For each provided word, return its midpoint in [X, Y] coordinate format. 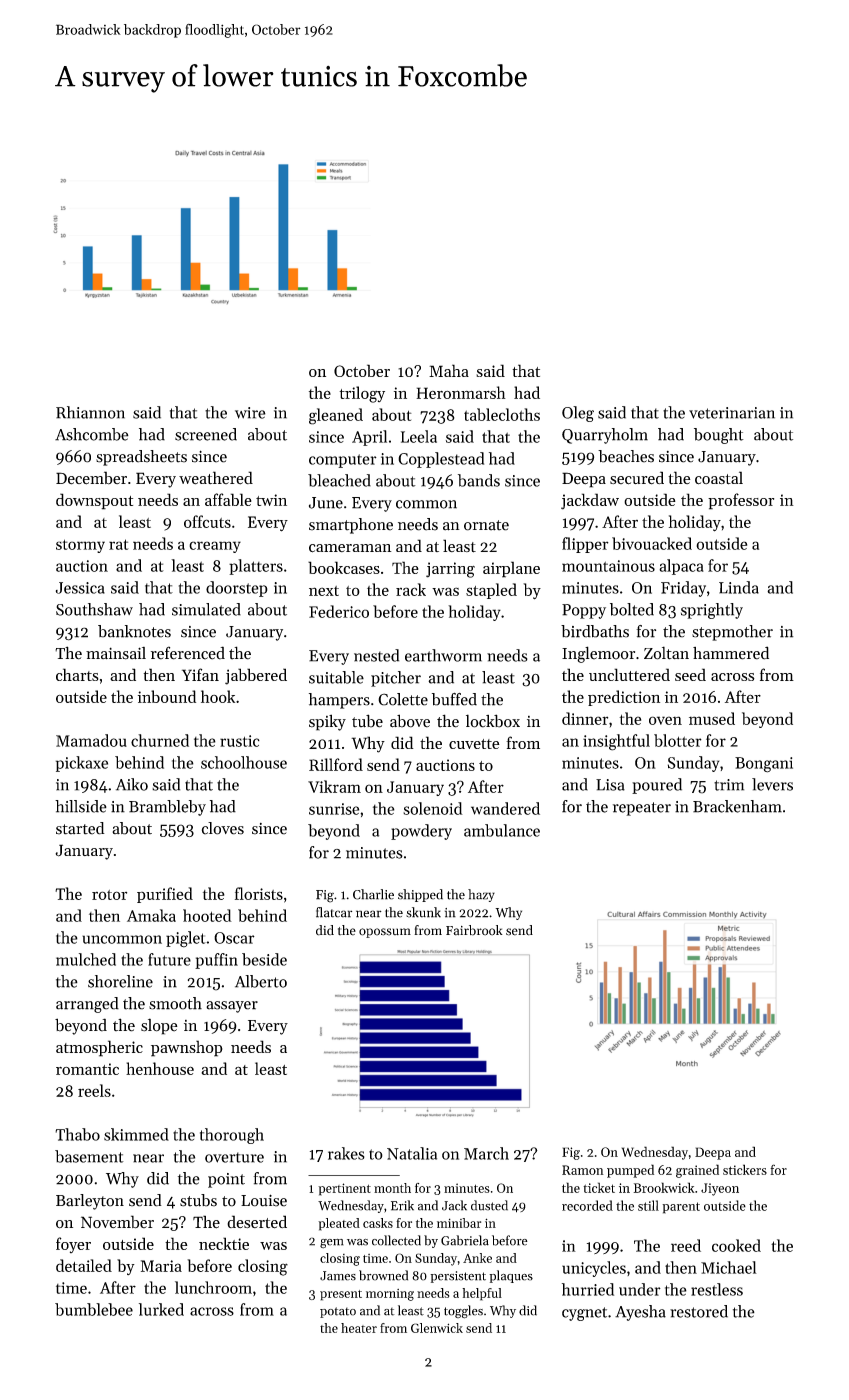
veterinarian [732, 413]
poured [657, 786]
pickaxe [82, 764]
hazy [481, 895]
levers [772, 784]
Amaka [151, 915]
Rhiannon [90, 412]
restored [699, 1311]
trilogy [362, 394]
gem [332, 1244]
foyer [73, 1245]
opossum [385, 933]
